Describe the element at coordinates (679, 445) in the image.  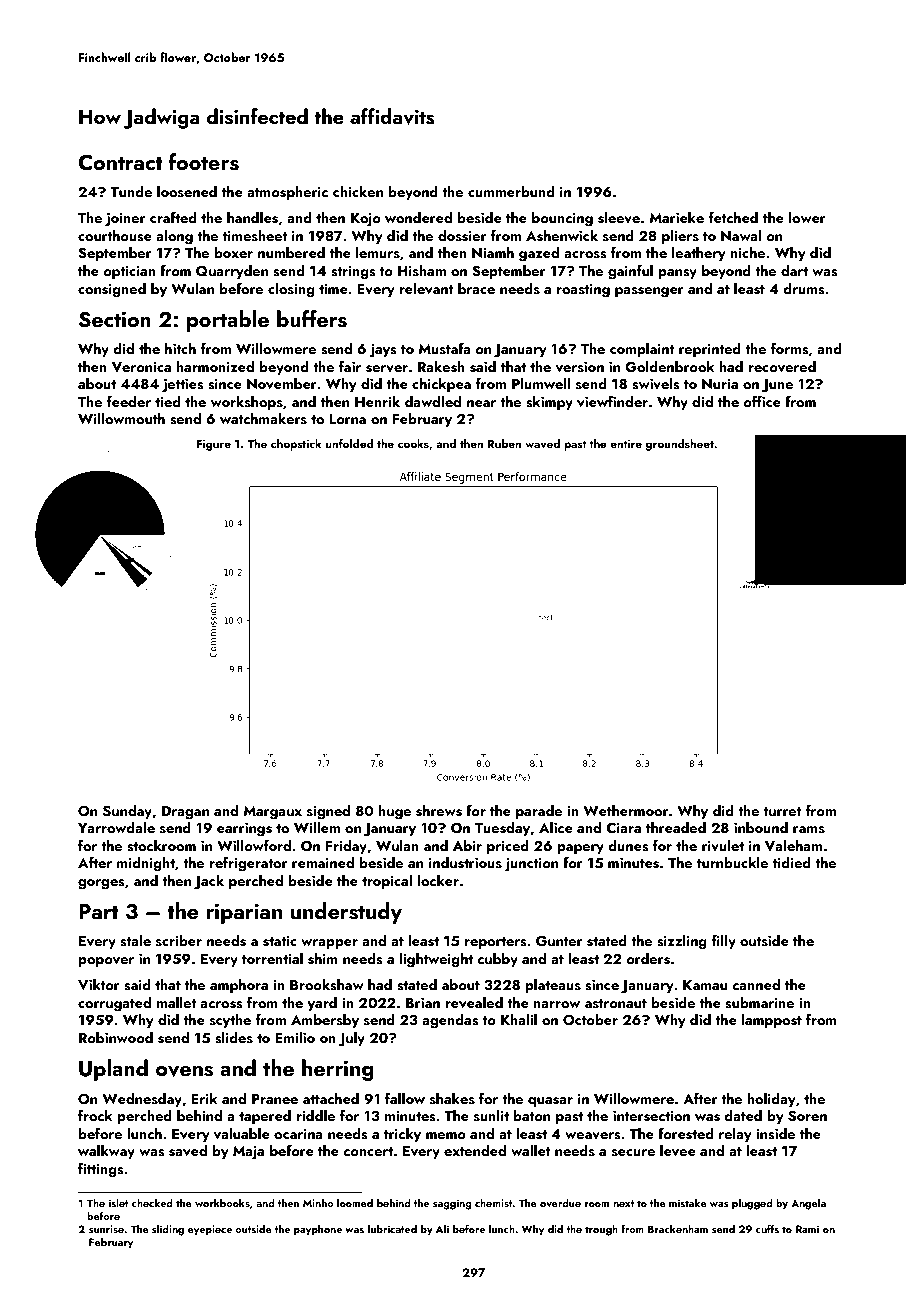
I see `groundsheet` at that location.
